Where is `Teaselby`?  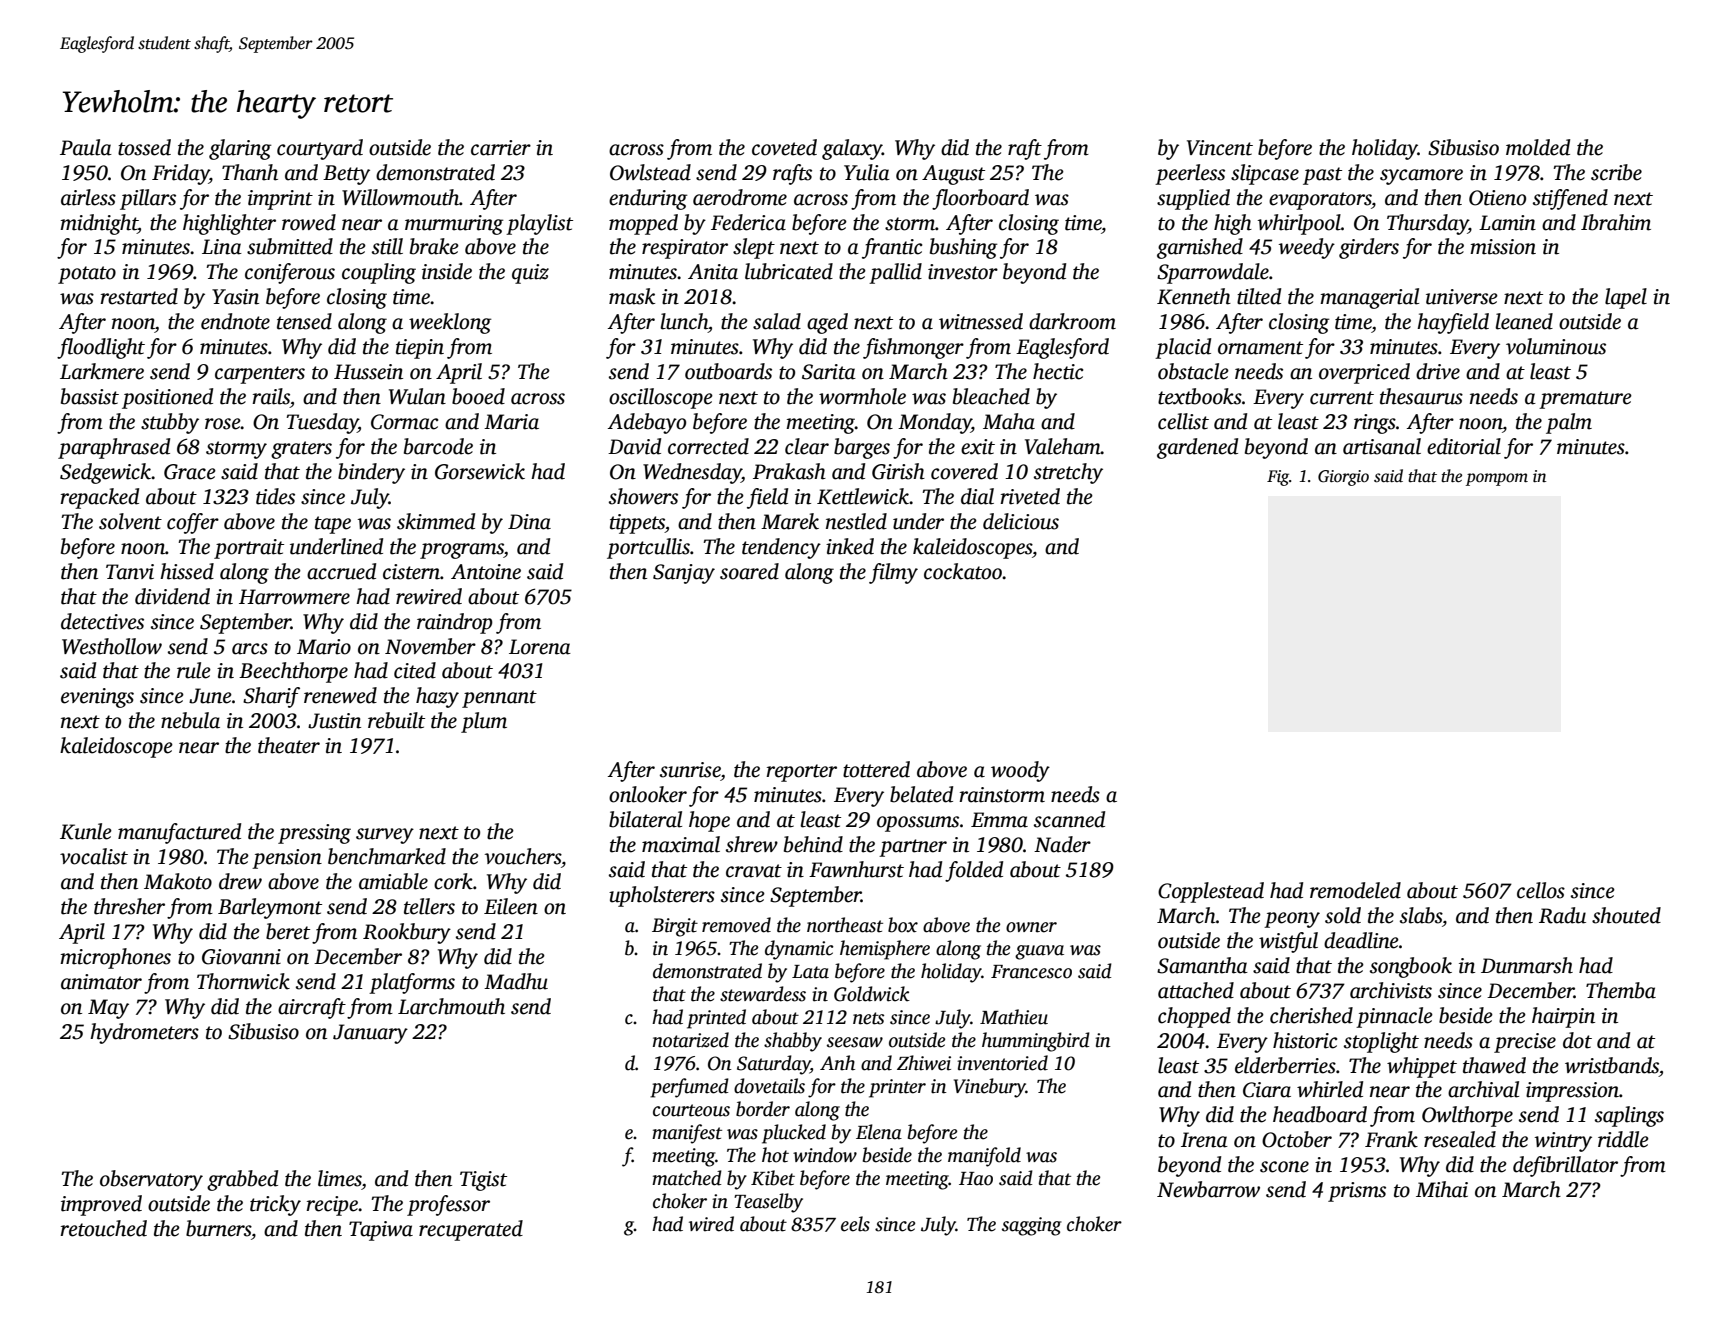
Teaselby is located at coordinates (768, 1203).
